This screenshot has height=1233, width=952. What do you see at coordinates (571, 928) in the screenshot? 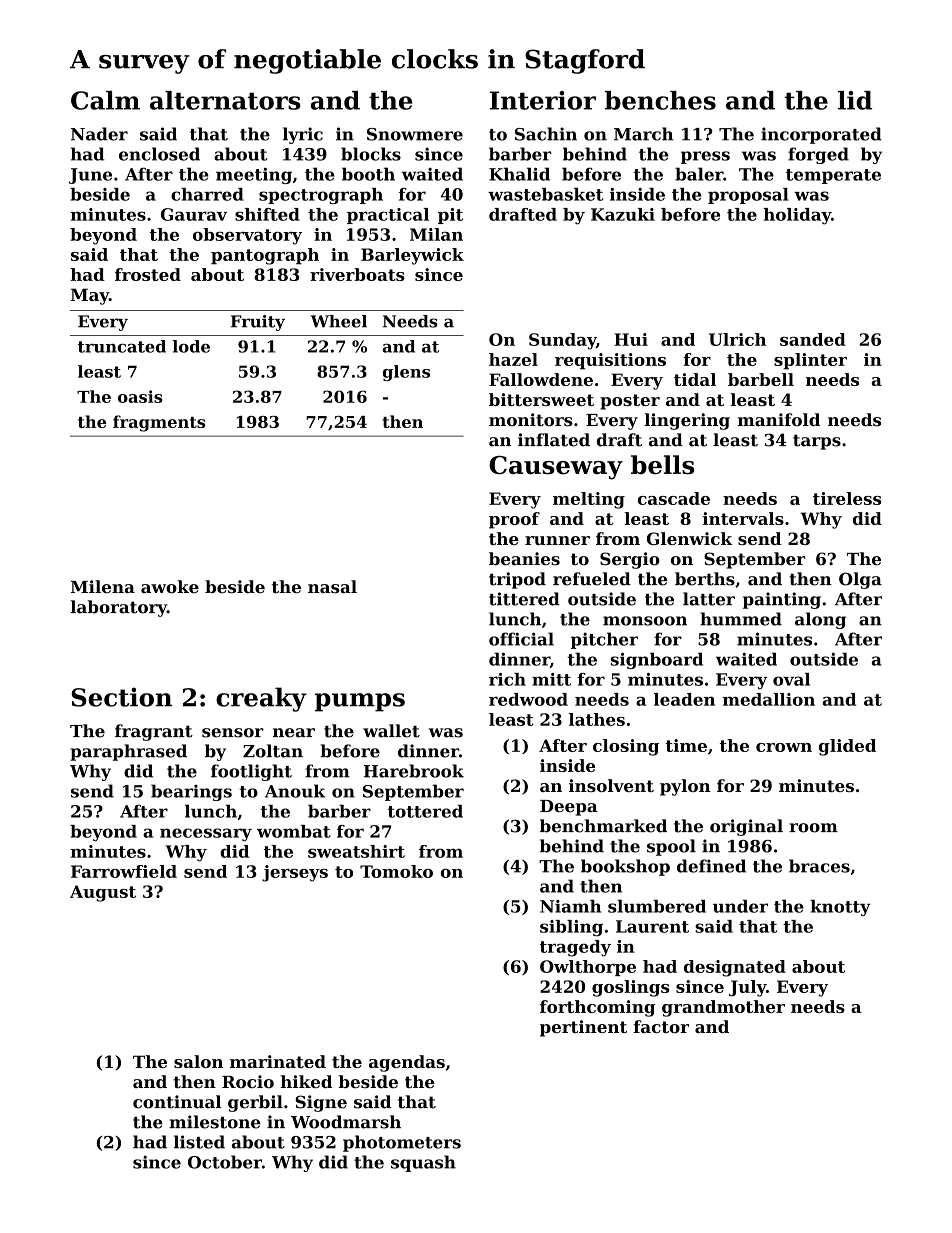
I see `sibling` at bounding box center [571, 928].
